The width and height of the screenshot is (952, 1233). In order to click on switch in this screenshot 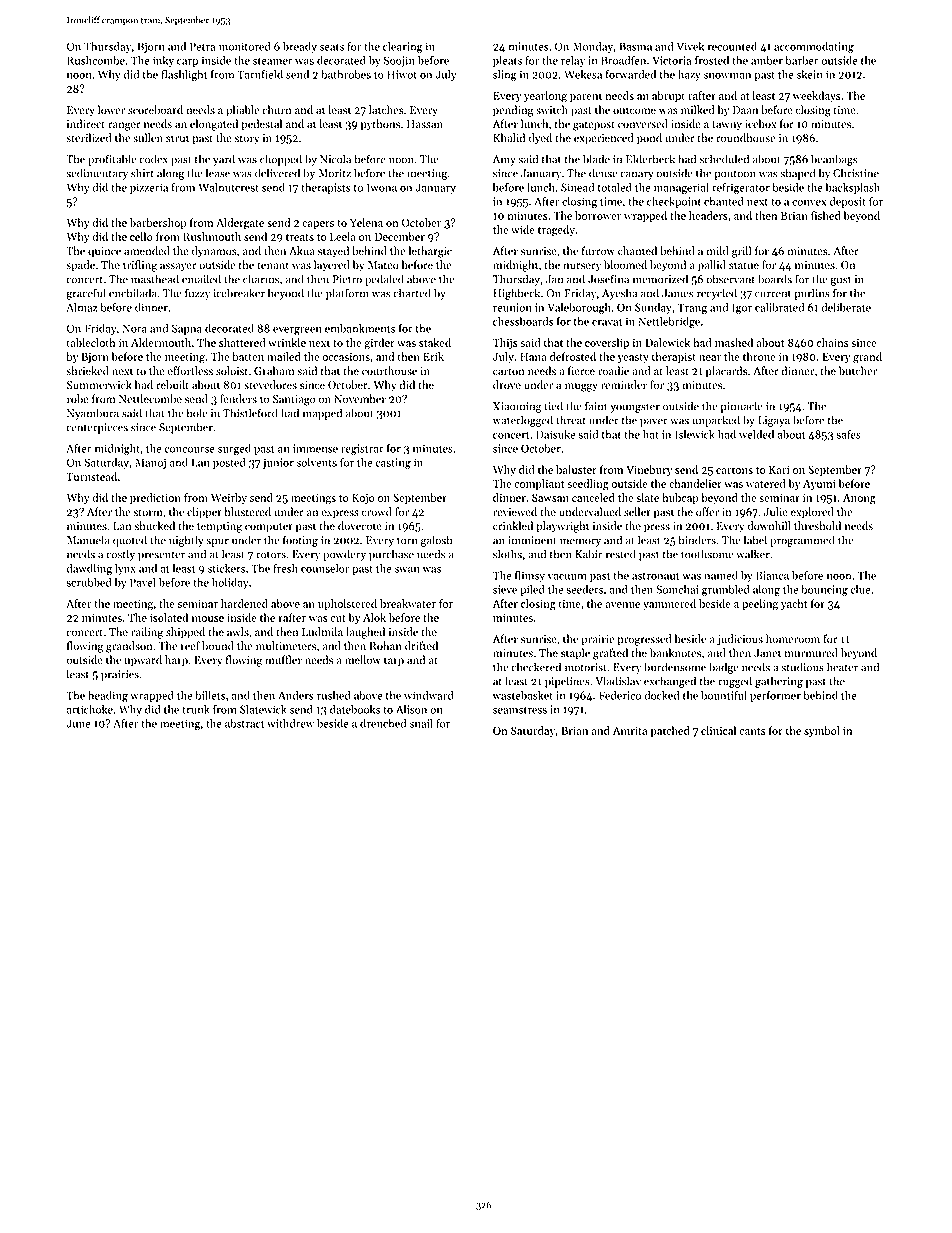, I will do `click(552, 110)`.
